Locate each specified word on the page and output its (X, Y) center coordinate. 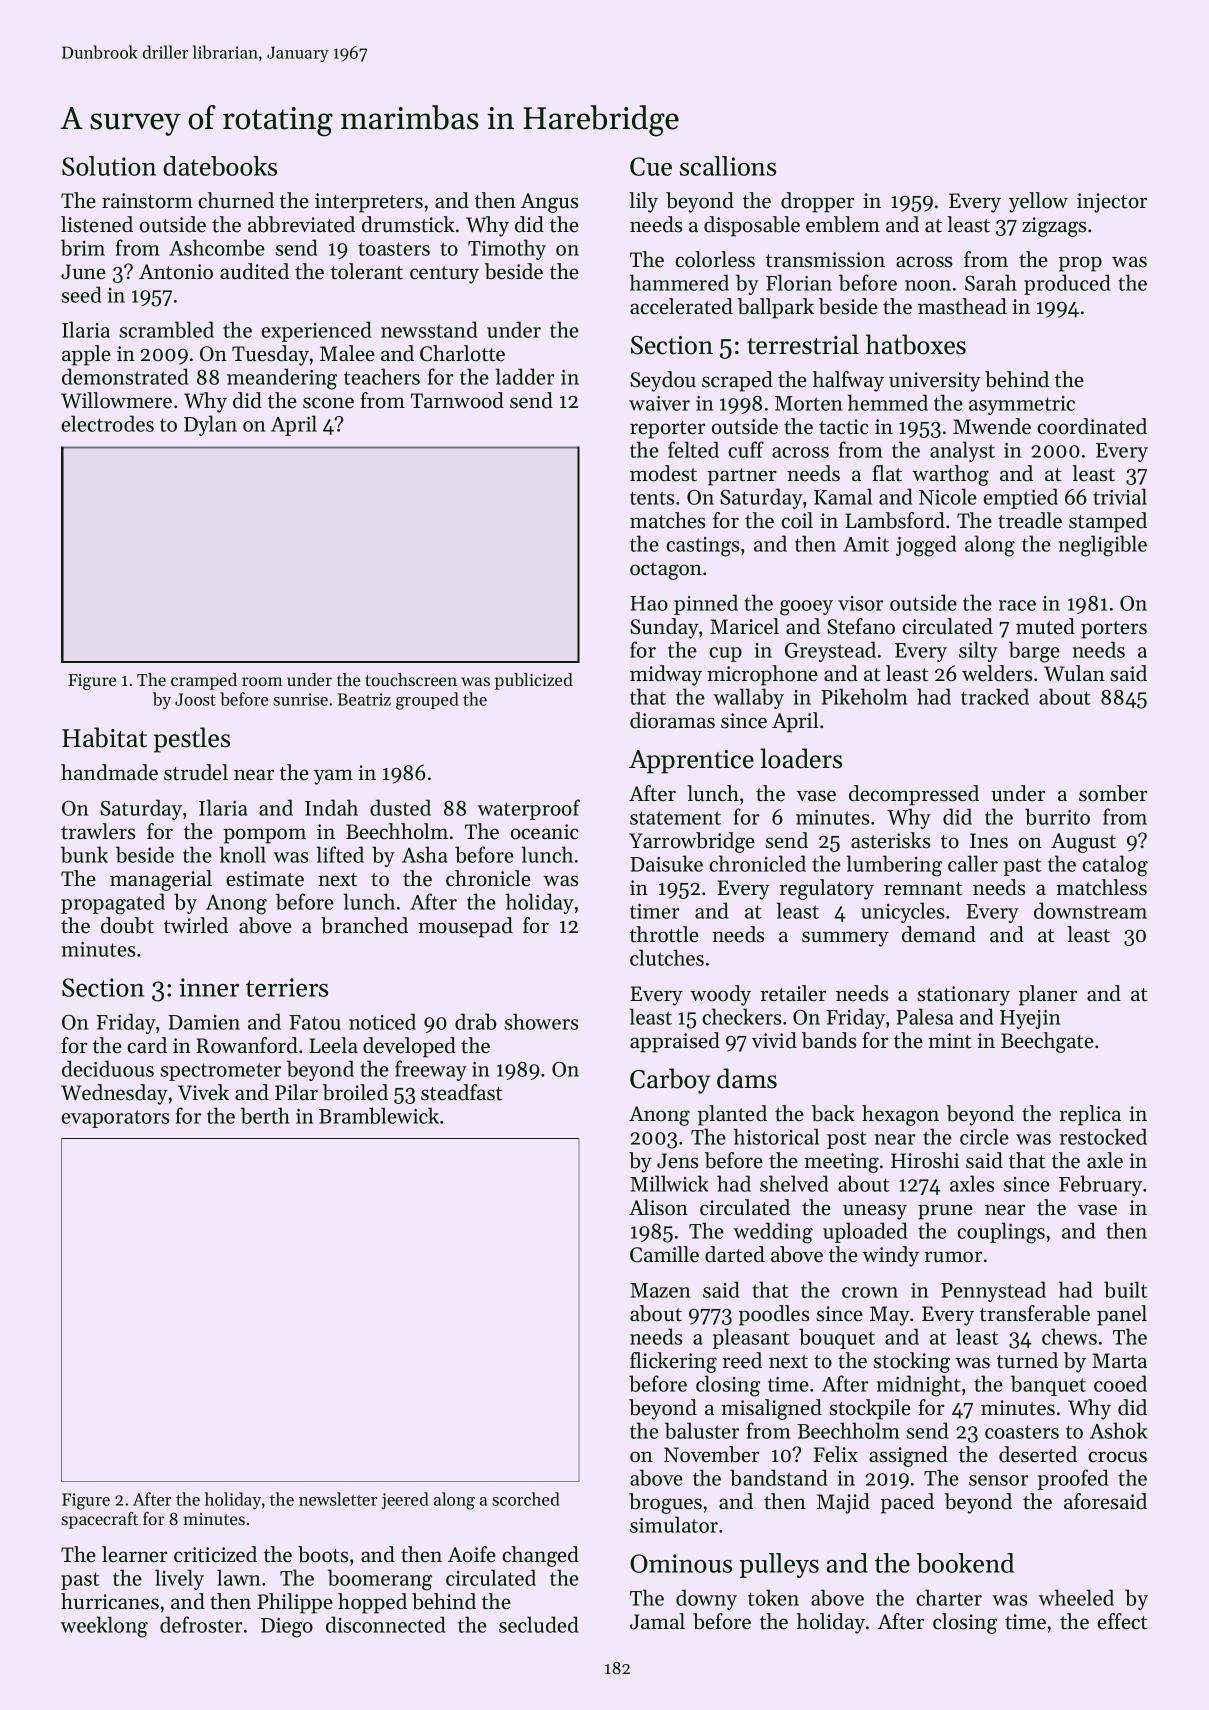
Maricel (744, 626)
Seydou (663, 381)
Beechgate (1047, 1042)
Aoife (472, 1554)
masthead (962, 306)
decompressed (914, 795)
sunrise (300, 699)
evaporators (115, 1119)
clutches (667, 957)
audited (254, 271)
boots (323, 1554)
